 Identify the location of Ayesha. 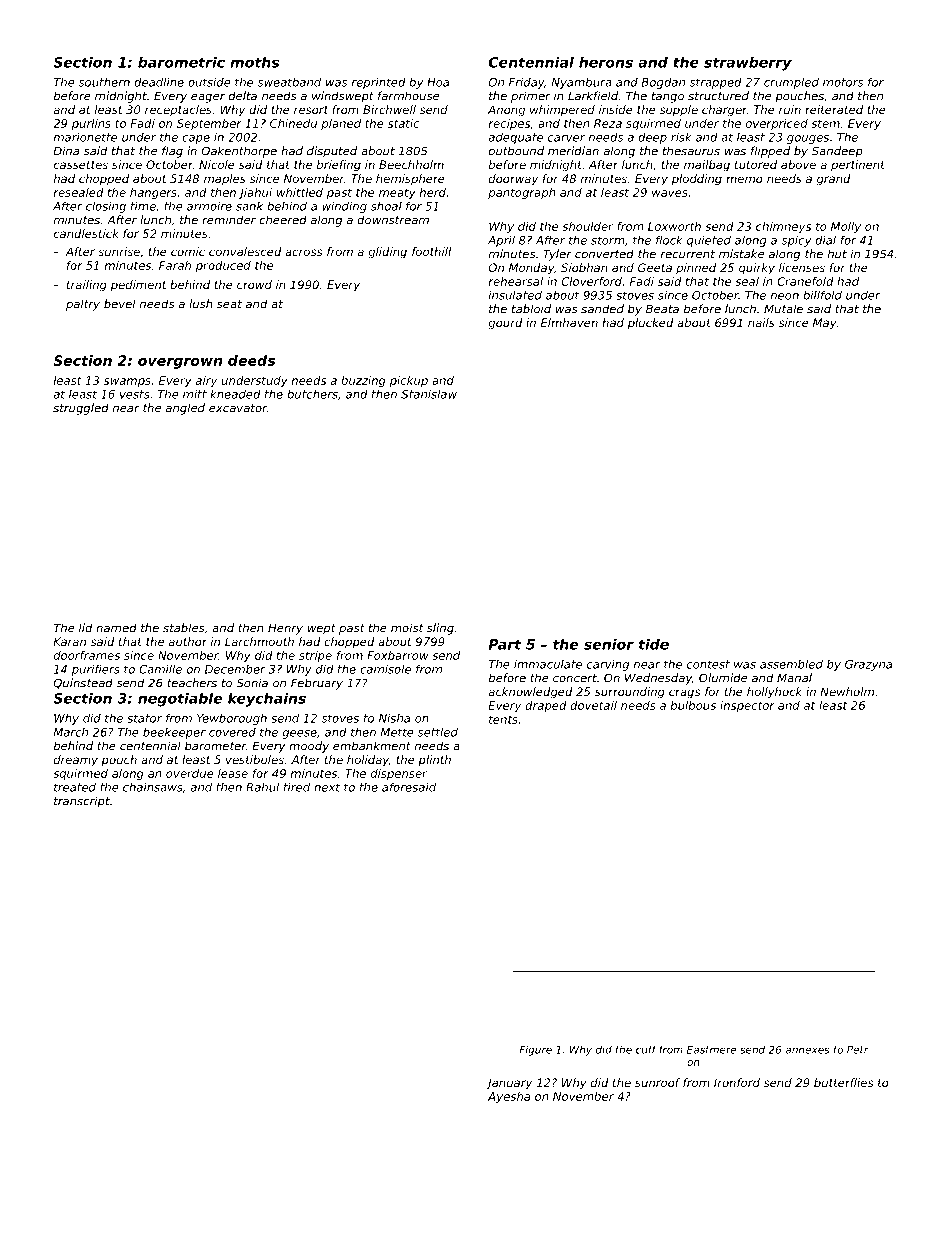
(509, 1097).
